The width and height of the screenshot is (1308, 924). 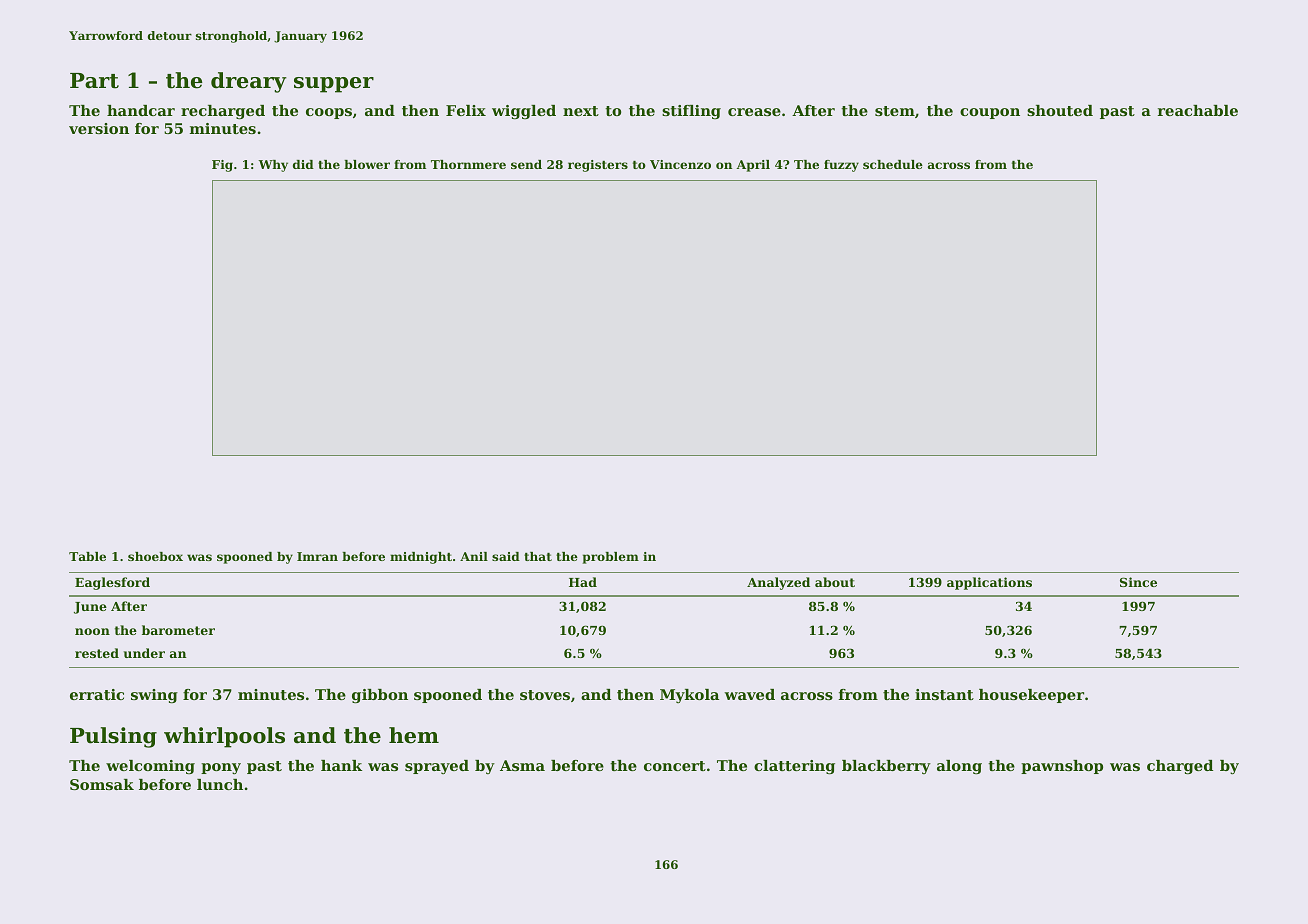 What do you see at coordinates (317, 556) in the screenshot?
I see `Imran` at bounding box center [317, 556].
